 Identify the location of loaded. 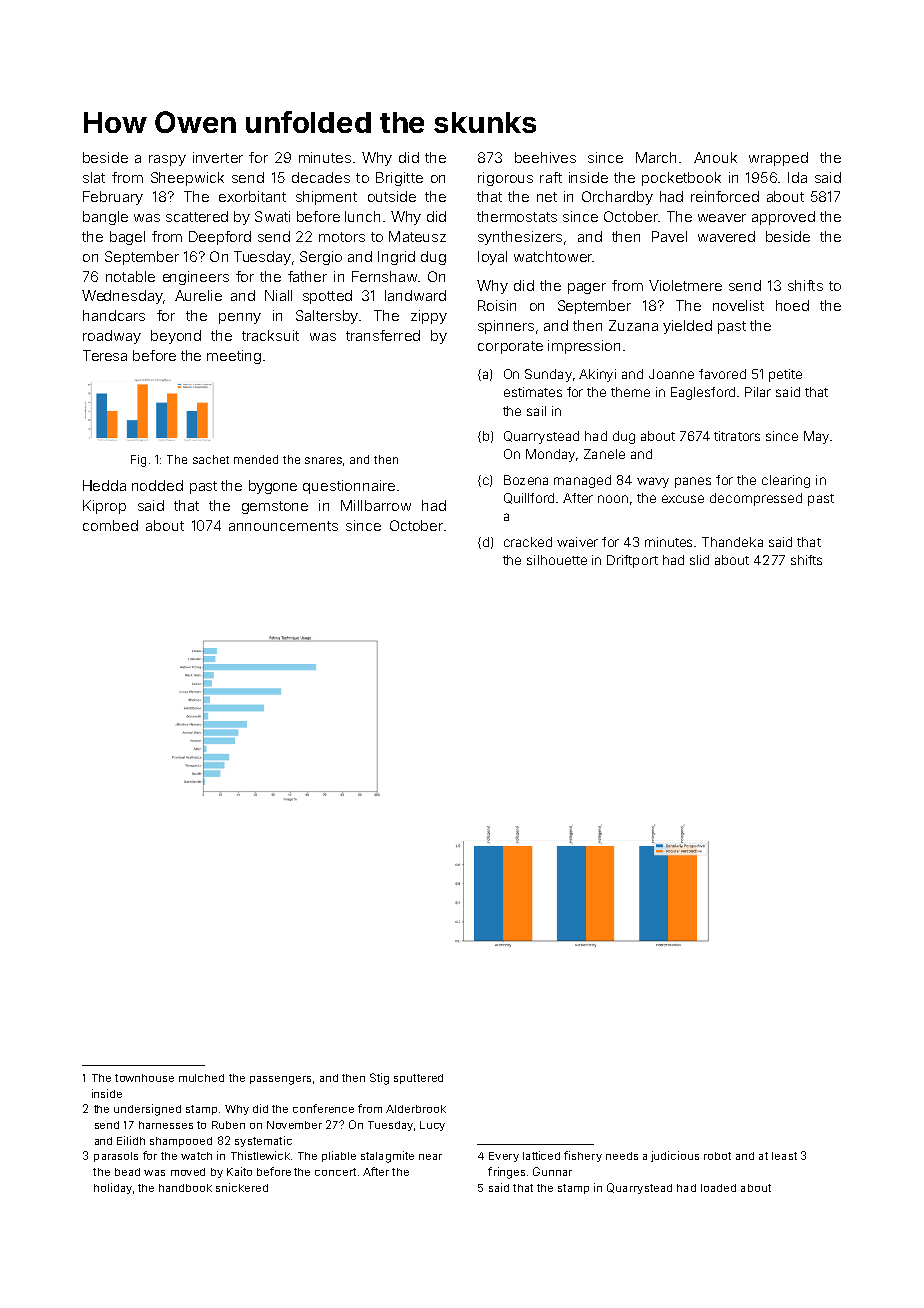
(718, 1188).
